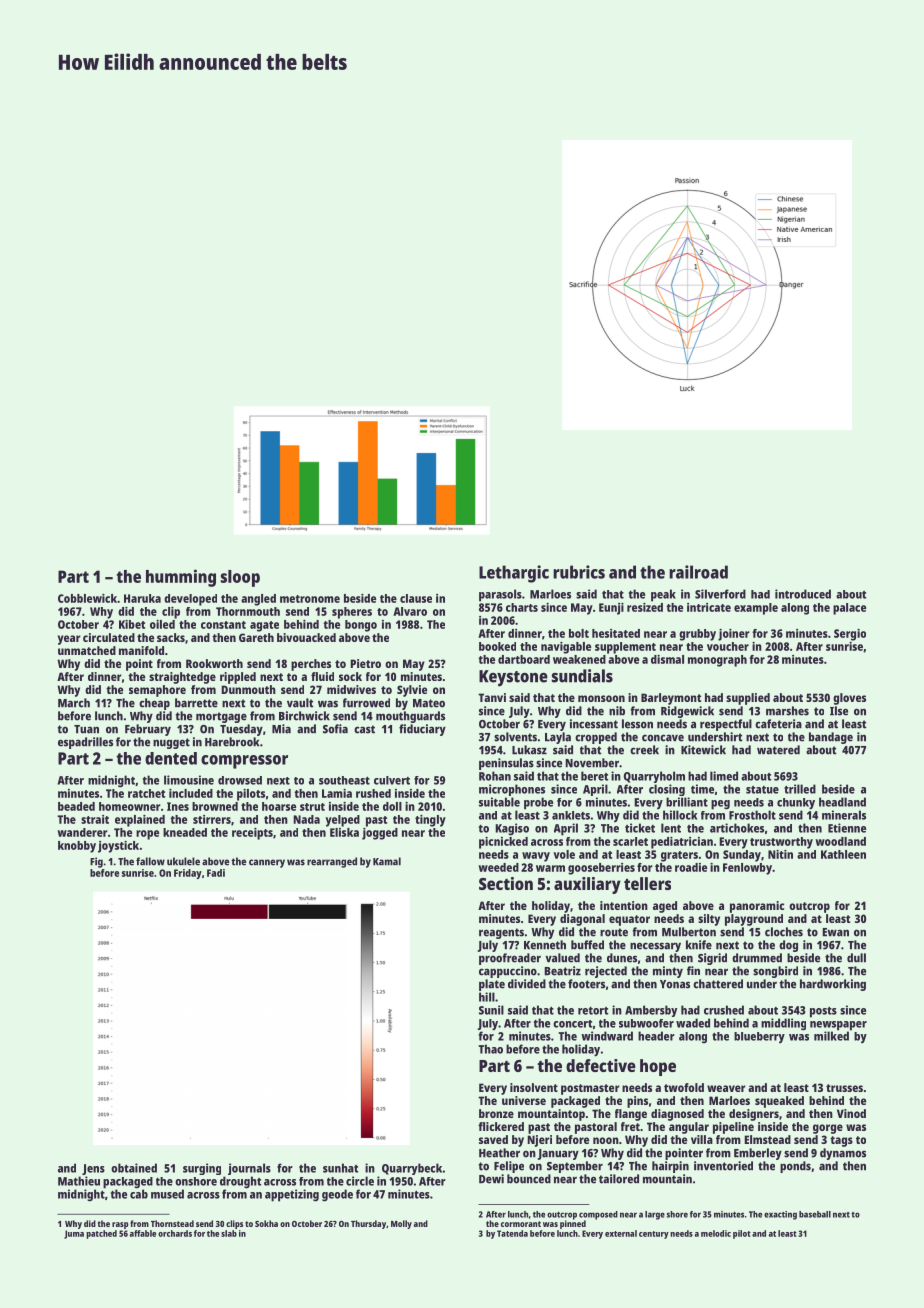 Image resolution: width=924 pixels, height=1308 pixels. I want to click on journals, so click(249, 1169).
